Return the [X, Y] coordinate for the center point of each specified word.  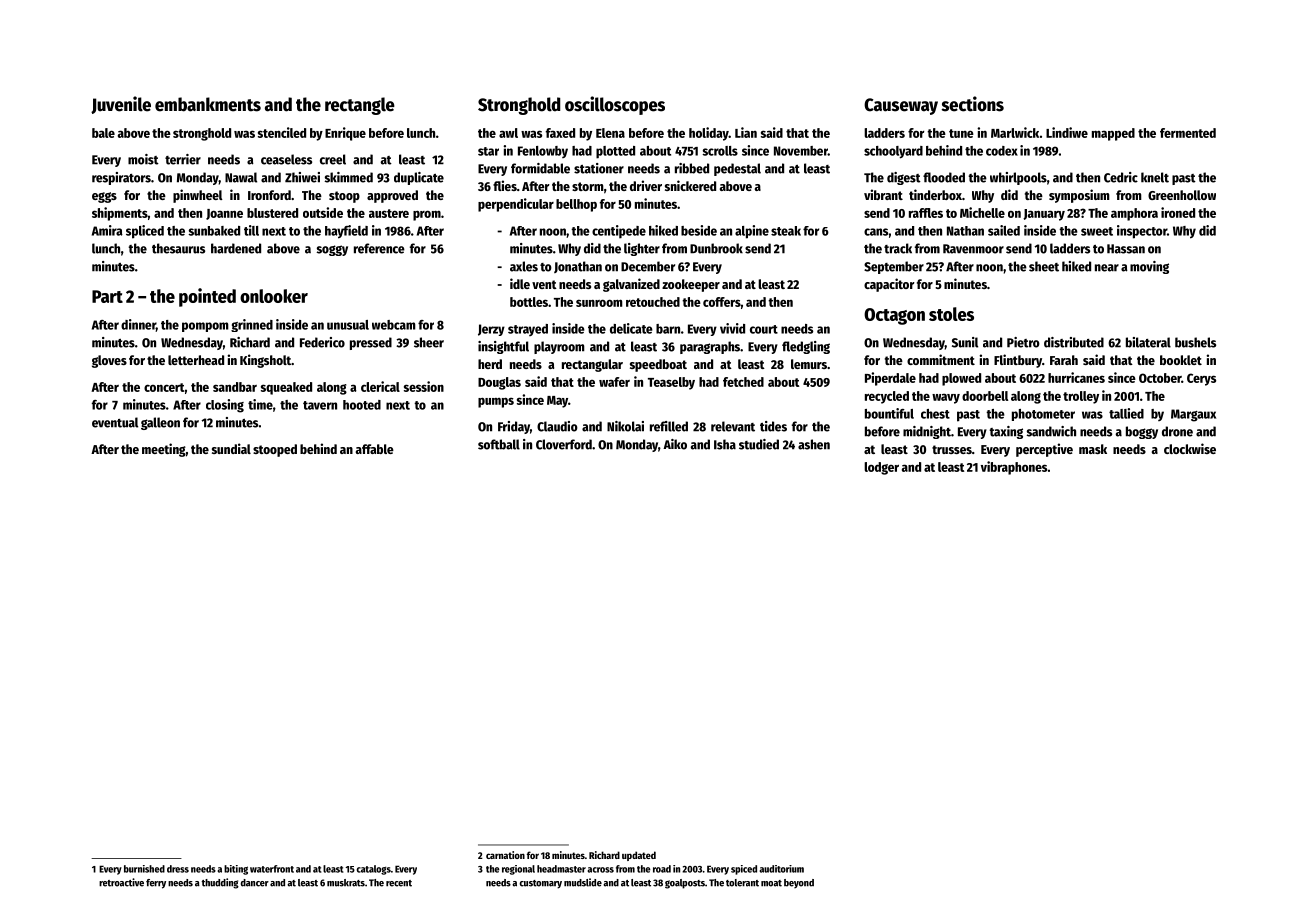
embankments [208, 104]
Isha [725, 444]
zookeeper [691, 285]
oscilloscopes [615, 105]
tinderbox [935, 194]
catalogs [374, 870]
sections [973, 104]
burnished [144, 869]
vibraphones [1014, 468]
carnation [505, 855]
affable [375, 449]
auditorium [781, 869]
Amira [107, 230]
